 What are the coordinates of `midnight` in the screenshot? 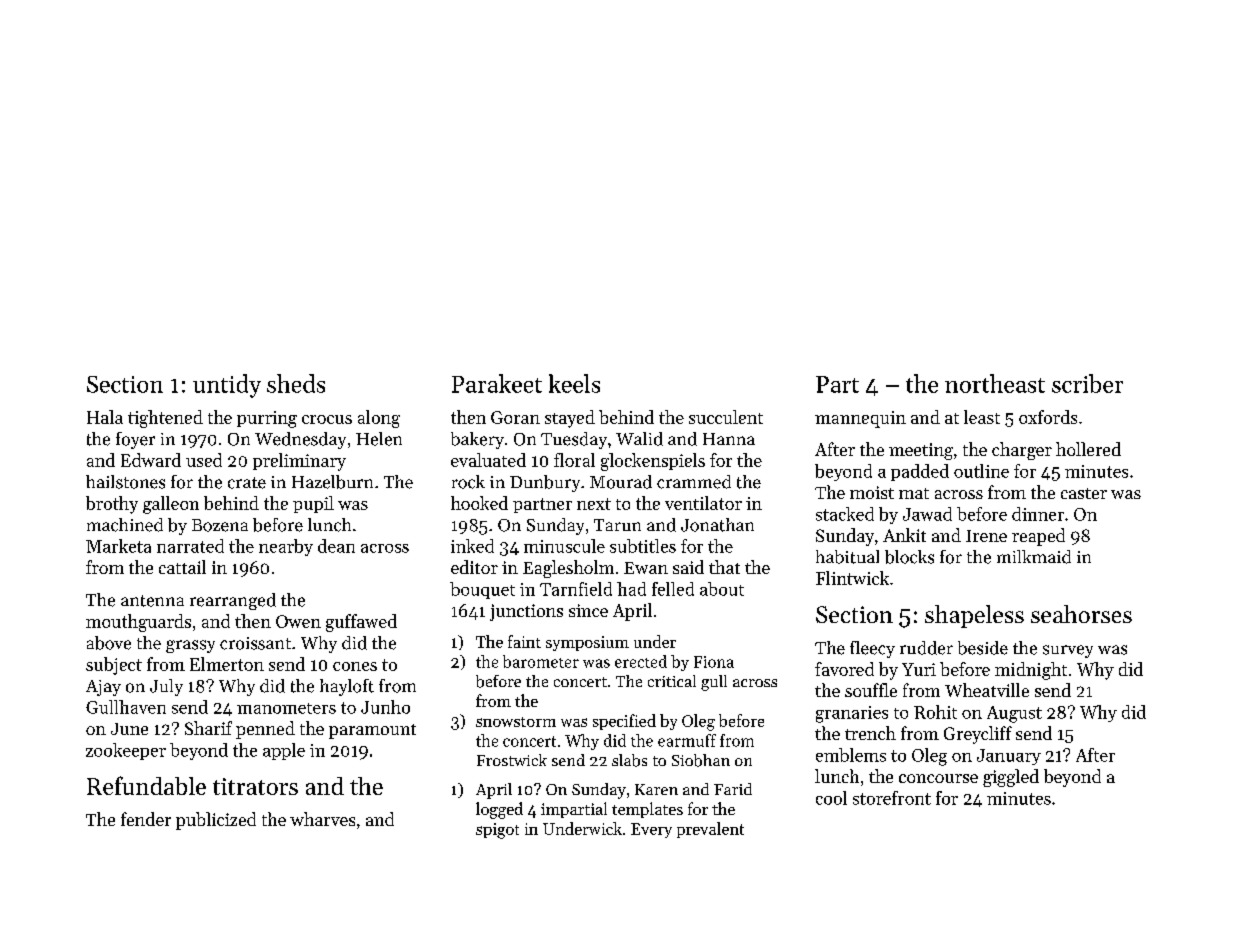 It's located at (1031, 671).
